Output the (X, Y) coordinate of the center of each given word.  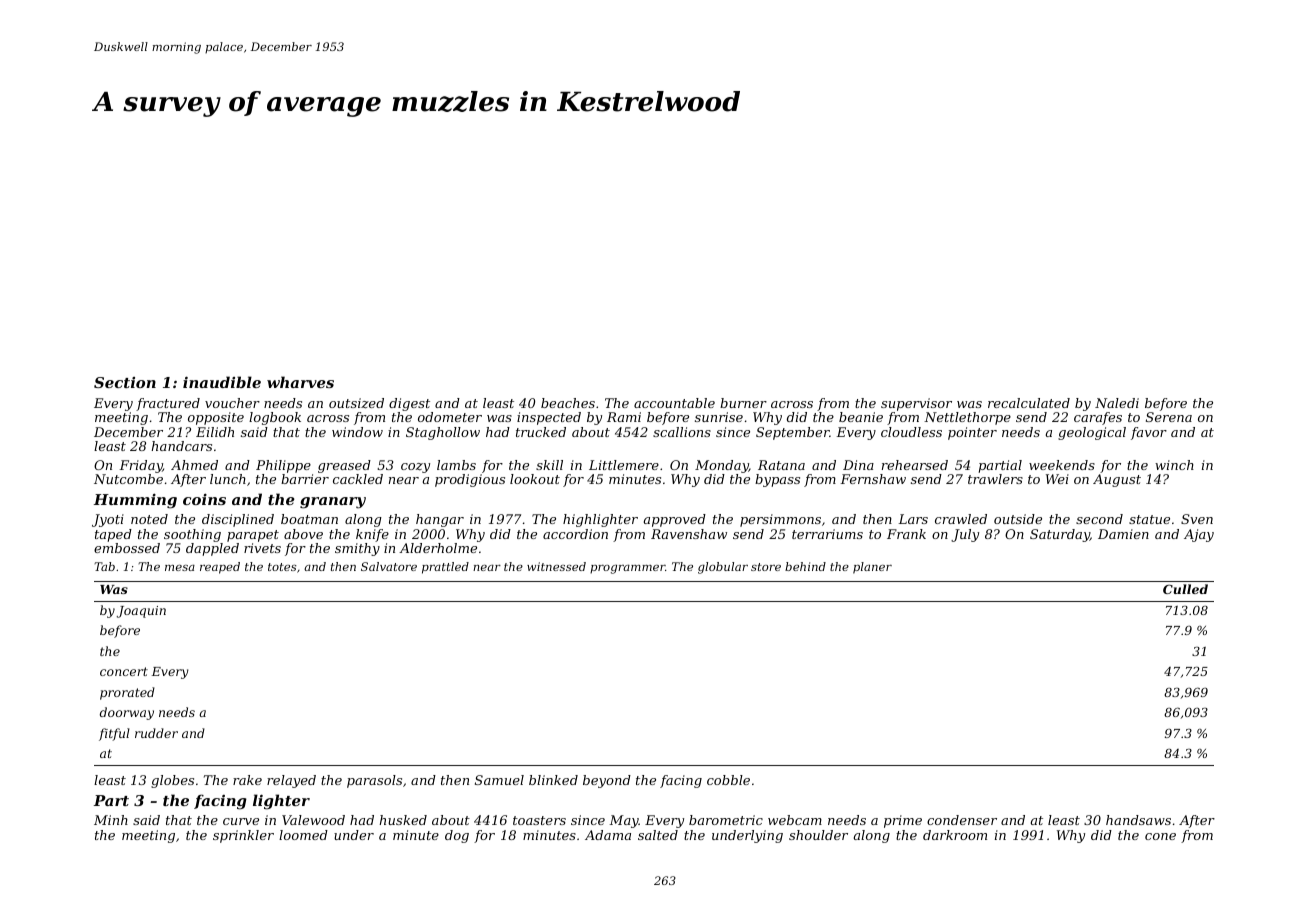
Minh (111, 820)
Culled (1185, 589)
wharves (300, 382)
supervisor (916, 404)
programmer (627, 569)
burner (743, 403)
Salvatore (389, 566)
